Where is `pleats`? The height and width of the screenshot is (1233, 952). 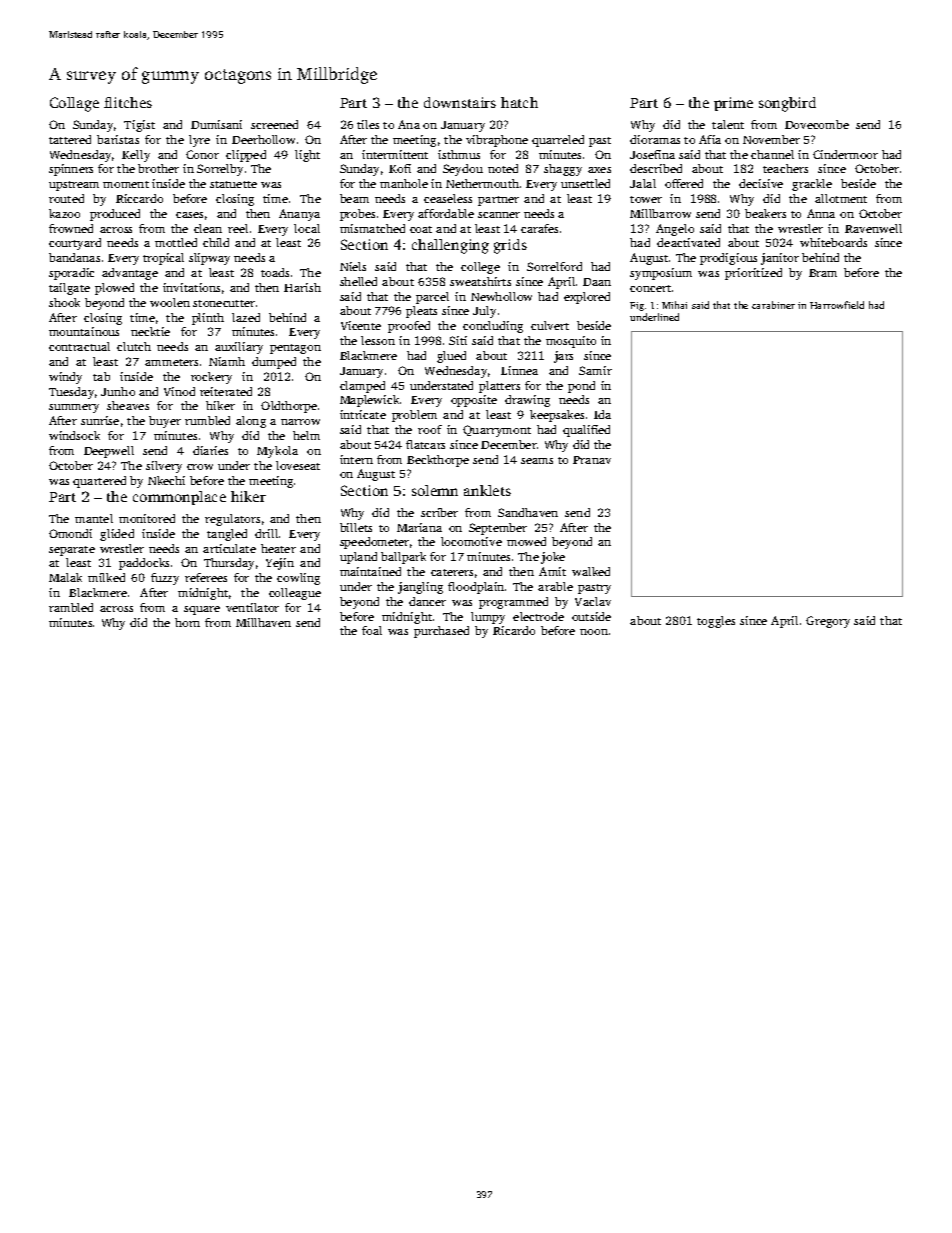
pleats is located at coordinates (421, 312).
